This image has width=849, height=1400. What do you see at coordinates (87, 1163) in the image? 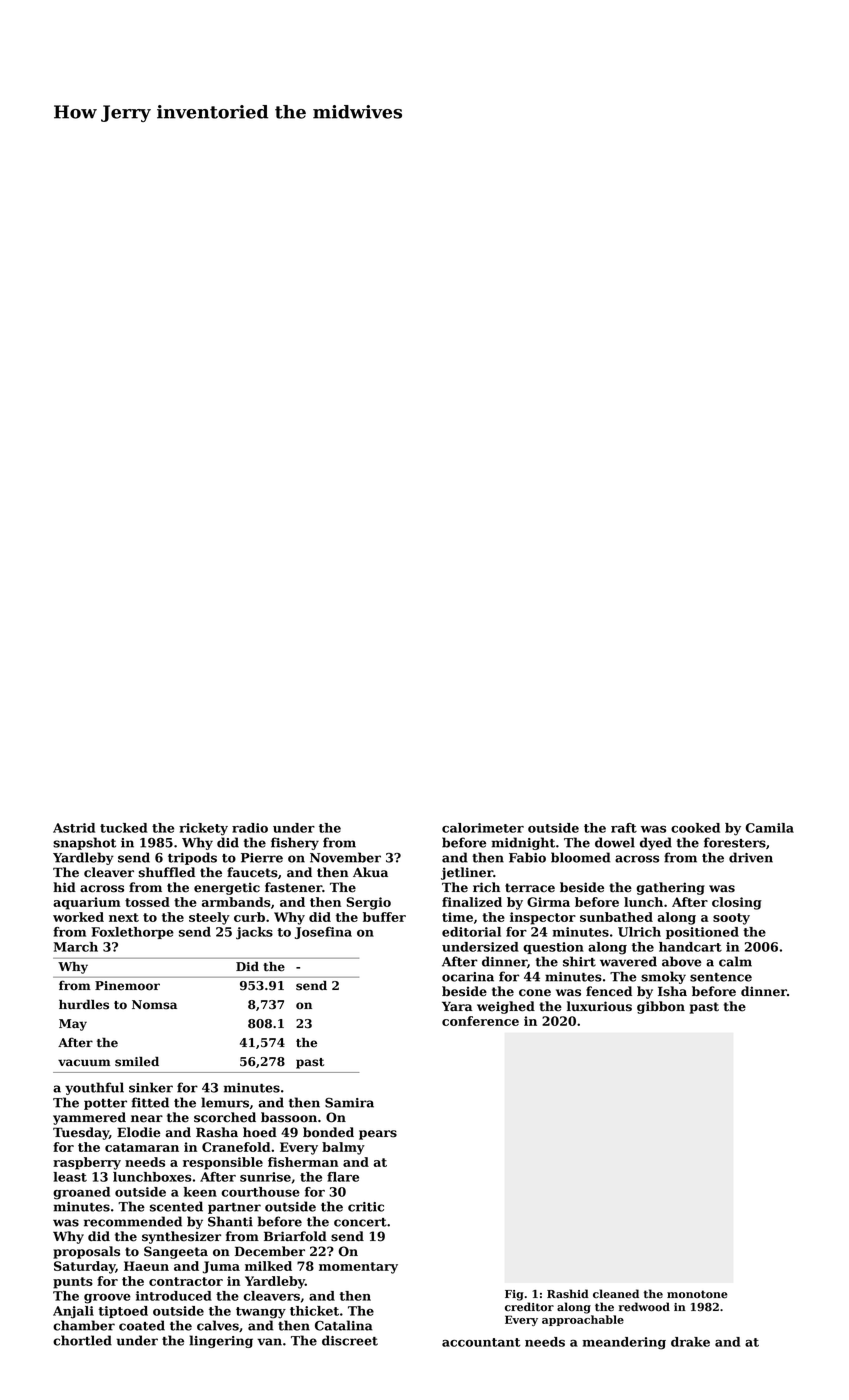
I see `raspberry` at bounding box center [87, 1163].
